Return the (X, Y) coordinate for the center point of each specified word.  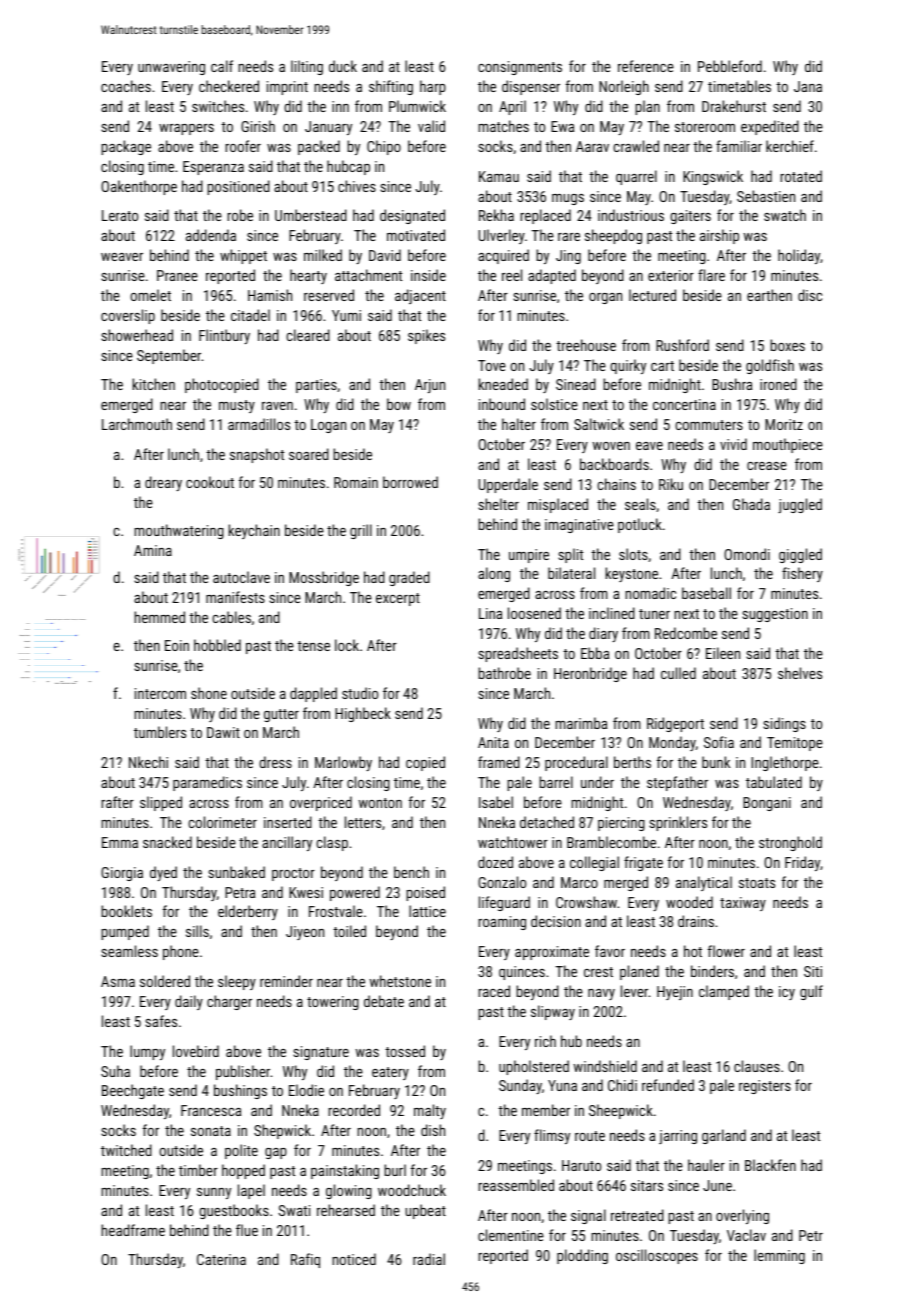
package (126, 147)
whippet (243, 256)
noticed (354, 1259)
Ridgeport (675, 724)
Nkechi (148, 762)
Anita (493, 742)
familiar (739, 146)
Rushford (682, 345)
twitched (126, 1150)
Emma (120, 842)
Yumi (346, 315)
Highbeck (363, 714)
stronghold (790, 843)
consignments (520, 68)
